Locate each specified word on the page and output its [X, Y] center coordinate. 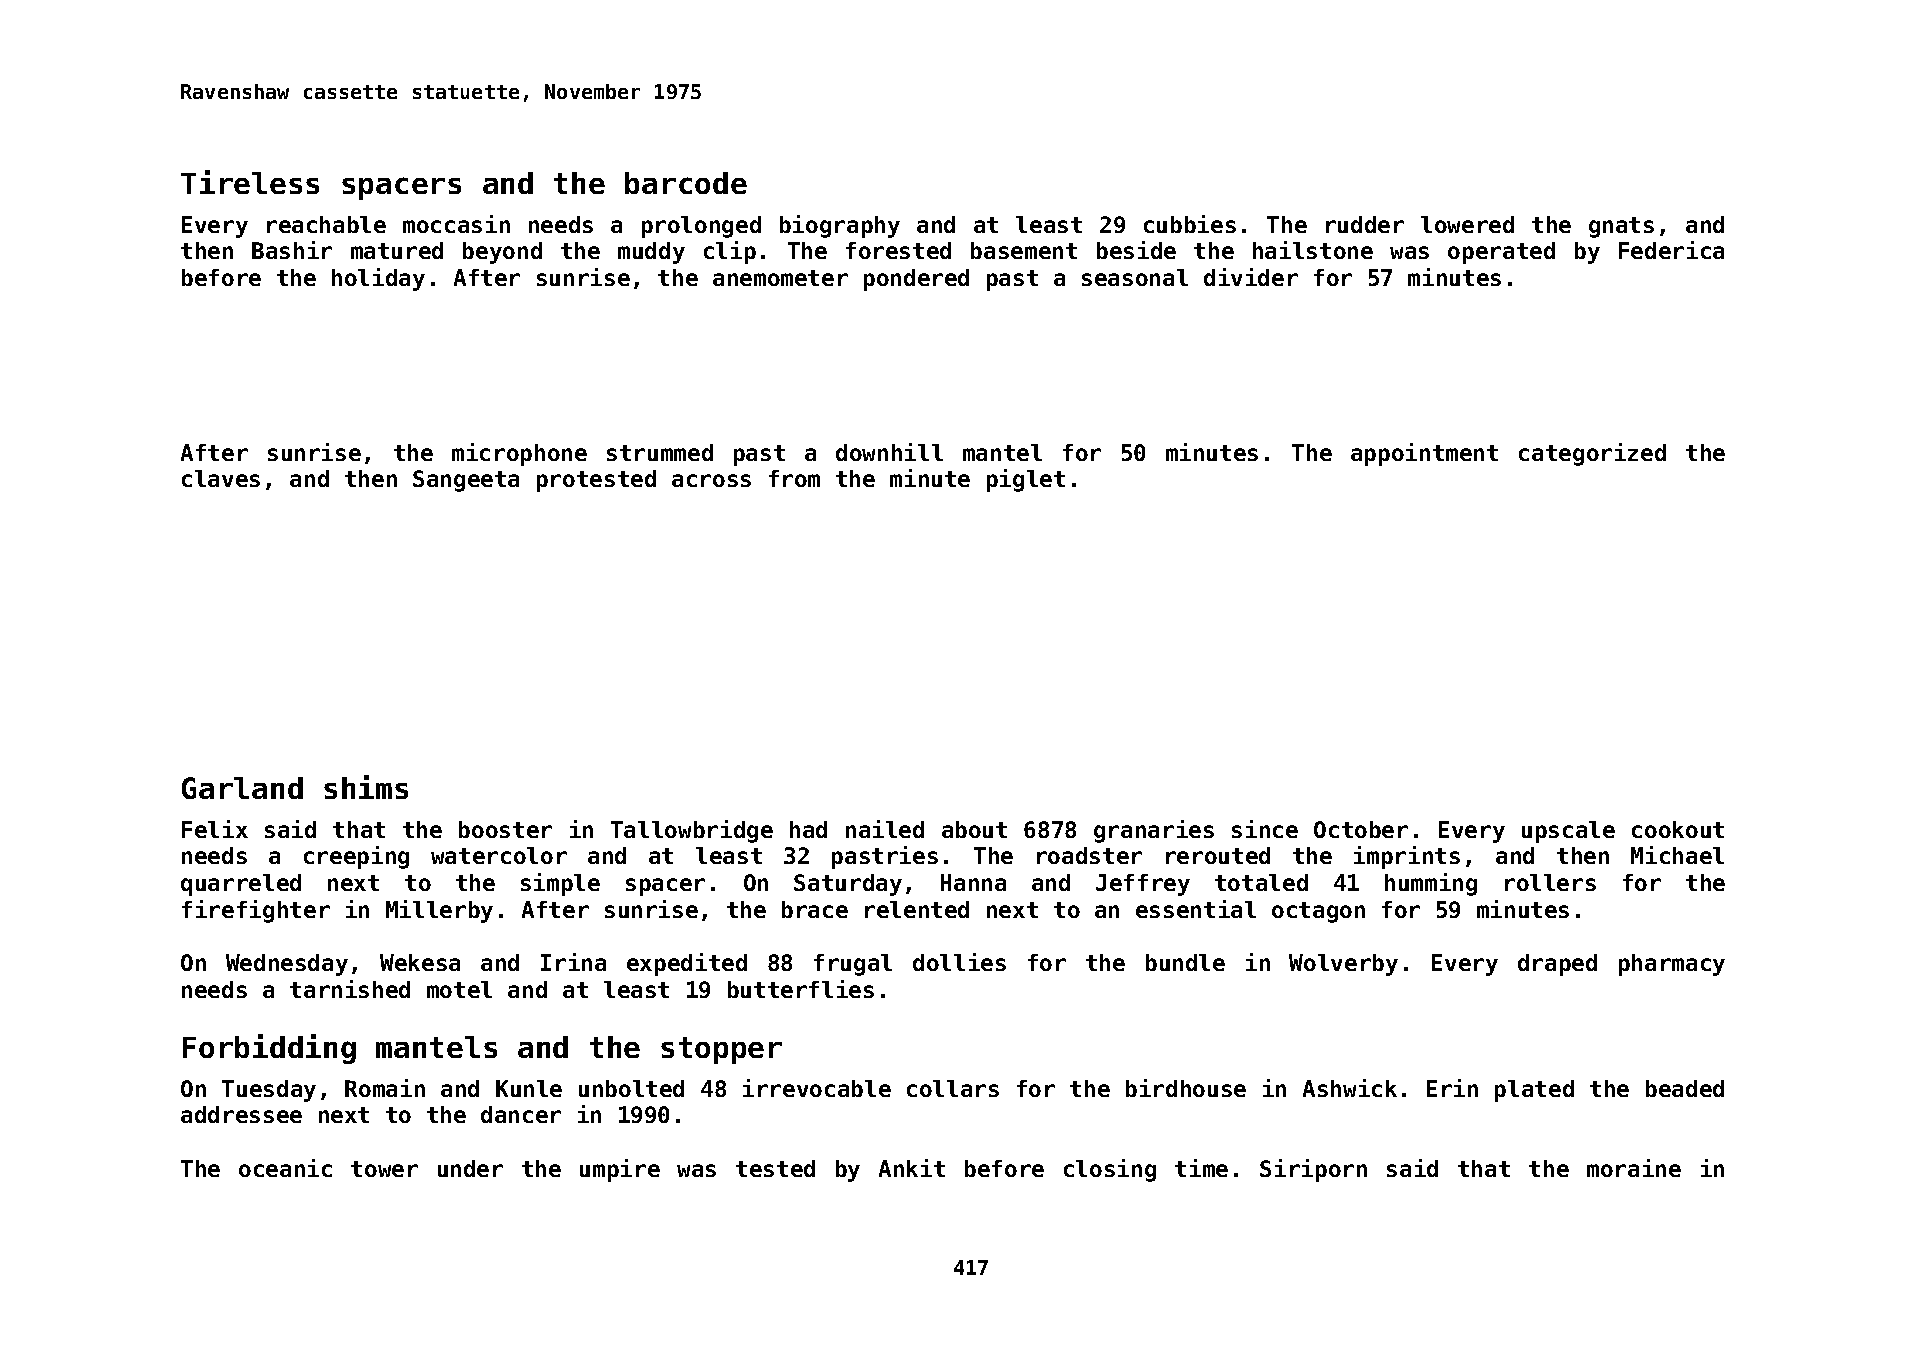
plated [1534, 1091]
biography [840, 226]
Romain [385, 1088]
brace [815, 909]
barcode [686, 183]
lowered [1467, 224]
